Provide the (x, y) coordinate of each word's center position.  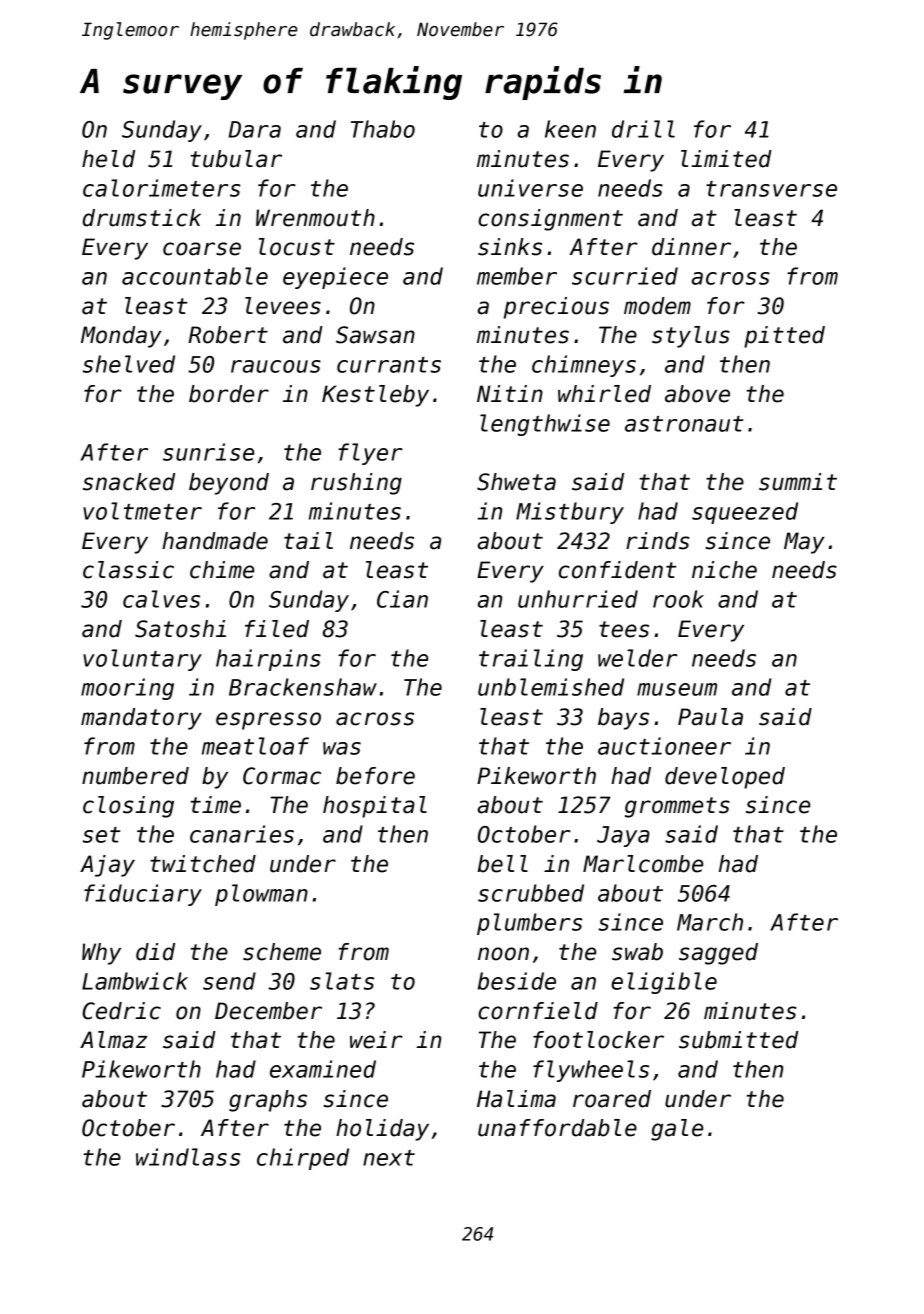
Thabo (383, 129)
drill (643, 129)
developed (725, 778)
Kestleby (375, 396)
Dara (255, 129)
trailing (531, 660)
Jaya (623, 836)
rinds (658, 541)
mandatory (141, 719)
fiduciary (143, 895)
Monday (121, 337)
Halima (516, 1099)
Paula (710, 717)
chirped (303, 1159)
